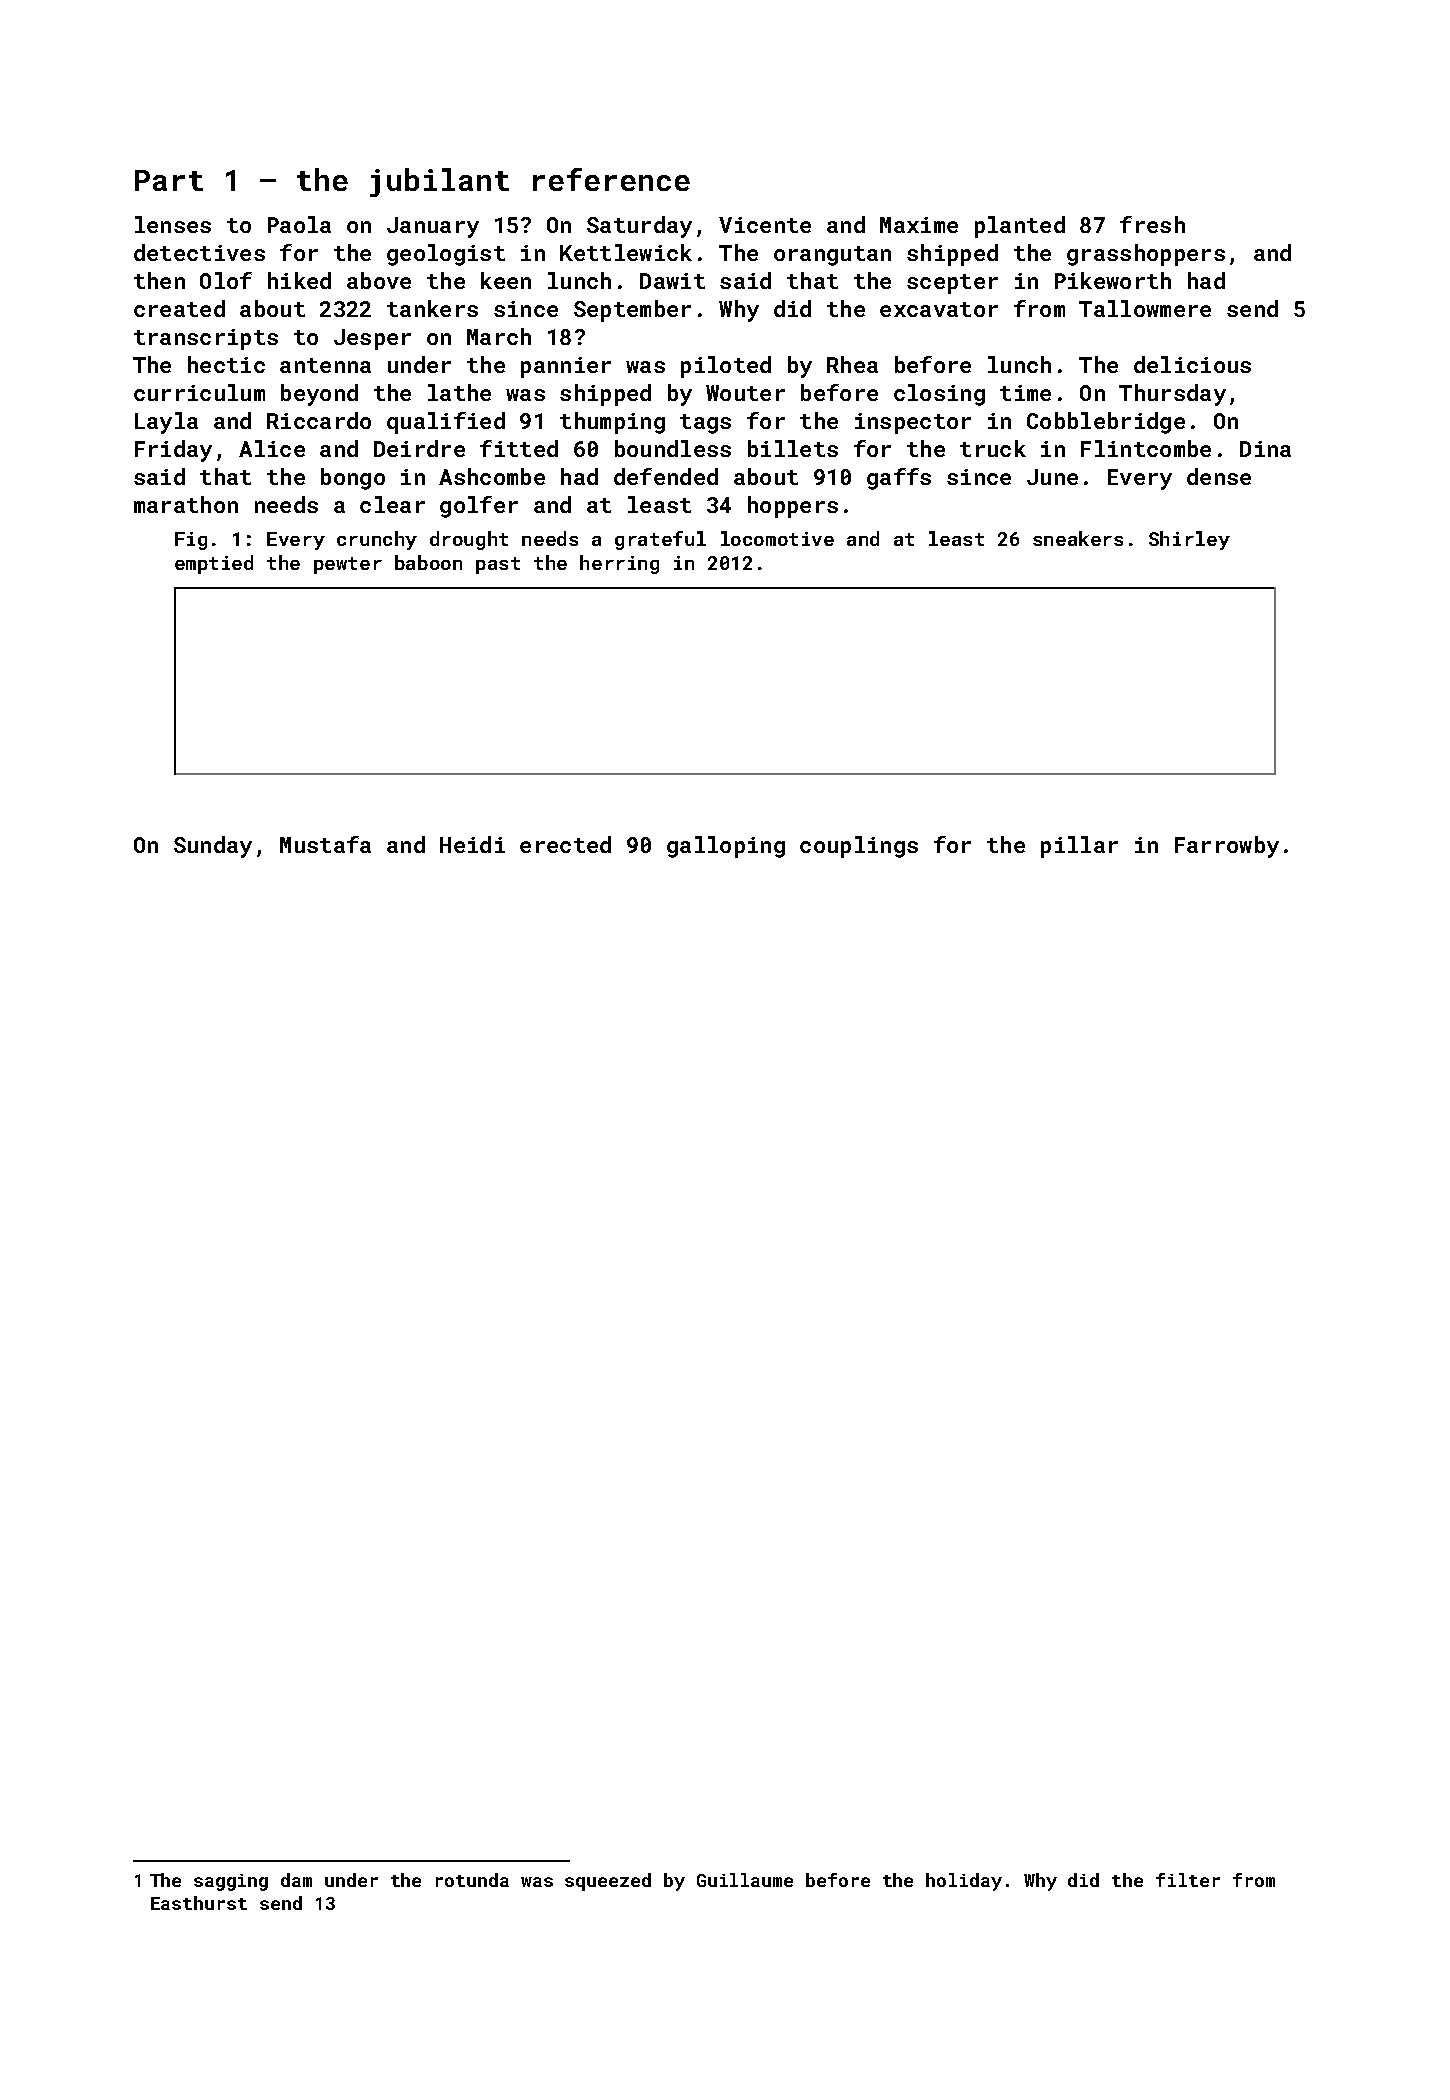  Describe the element at coordinates (565, 844) in the image. I see `erected` at that location.
